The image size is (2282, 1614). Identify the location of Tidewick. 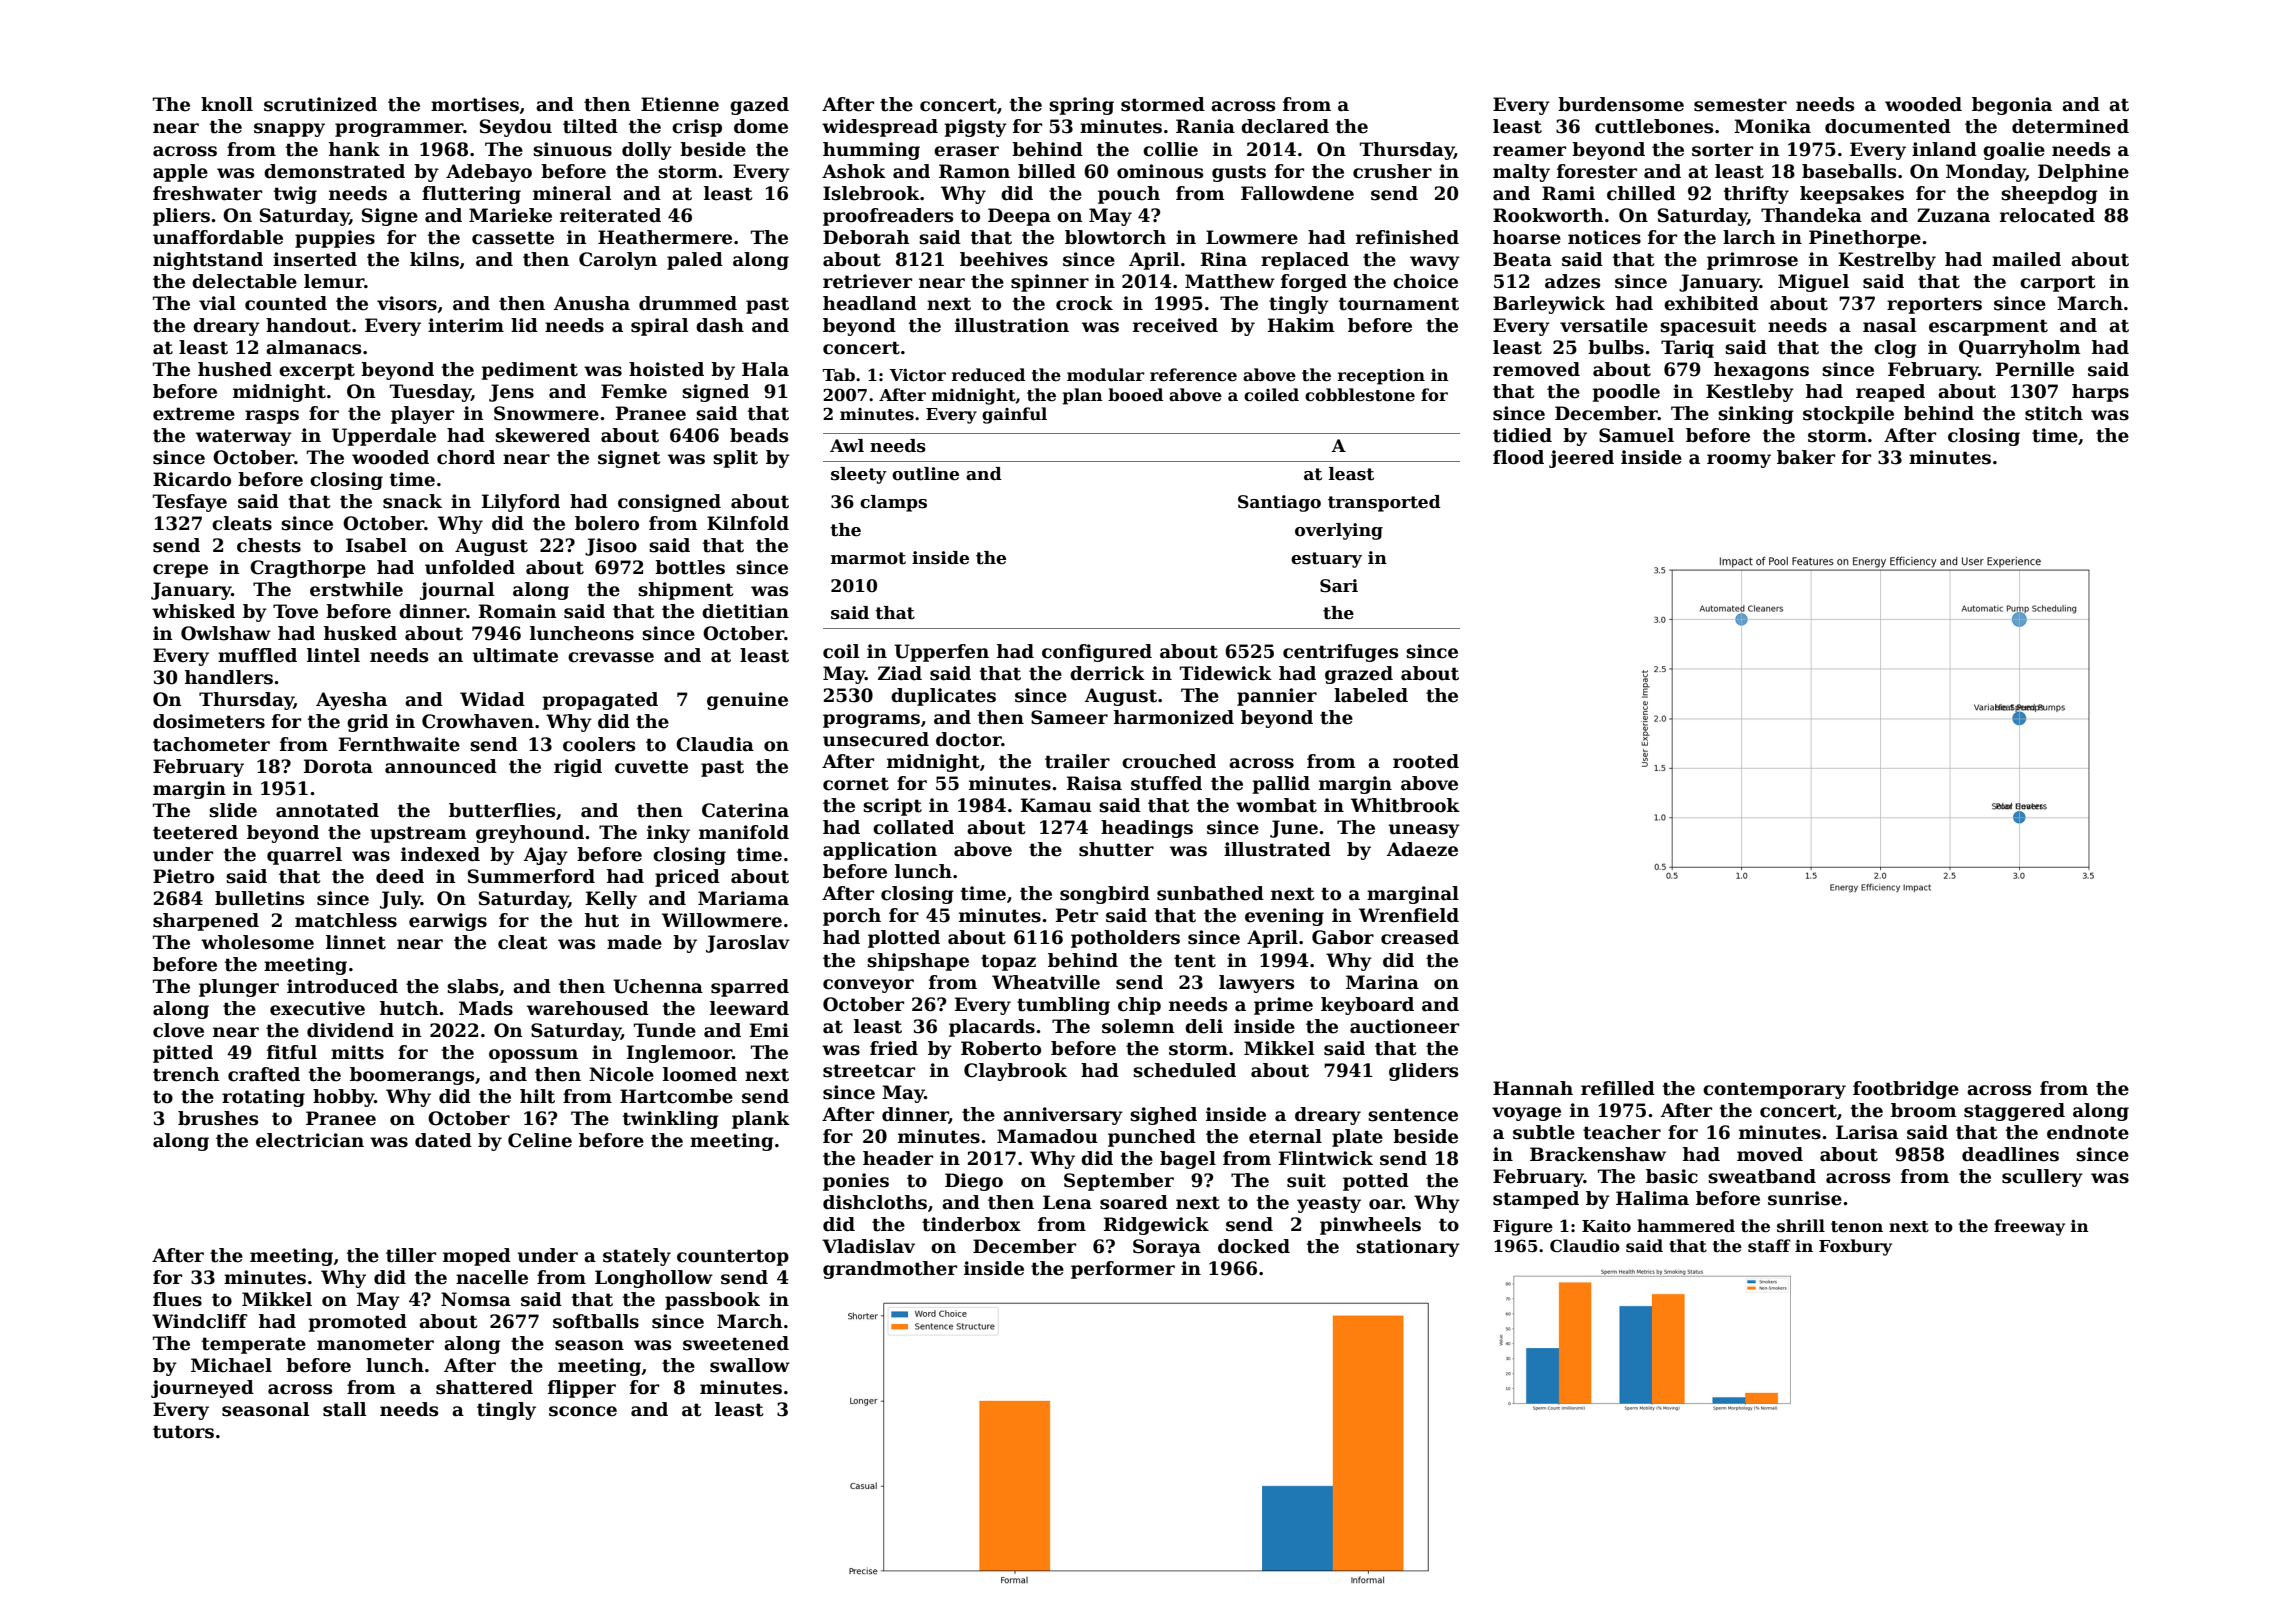
(1226, 673).
